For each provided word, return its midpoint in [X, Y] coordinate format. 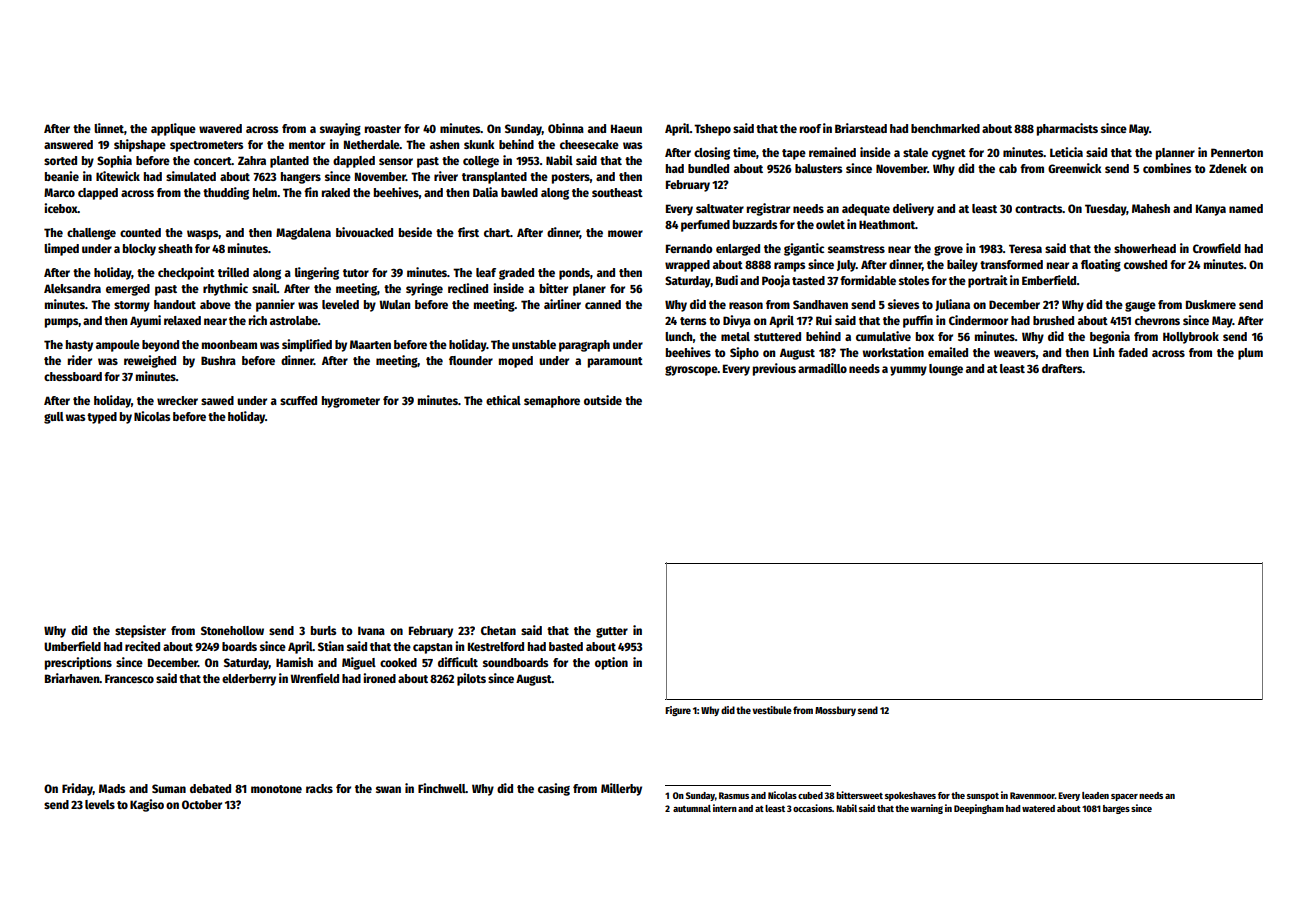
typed [102, 418]
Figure [678, 711]
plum [1250, 354]
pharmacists [1067, 129]
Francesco [129, 678]
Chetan [498, 630]
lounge [946, 370]
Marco [59, 192]
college [481, 162]
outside [603, 400]
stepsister [140, 631]
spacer [1124, 797]
